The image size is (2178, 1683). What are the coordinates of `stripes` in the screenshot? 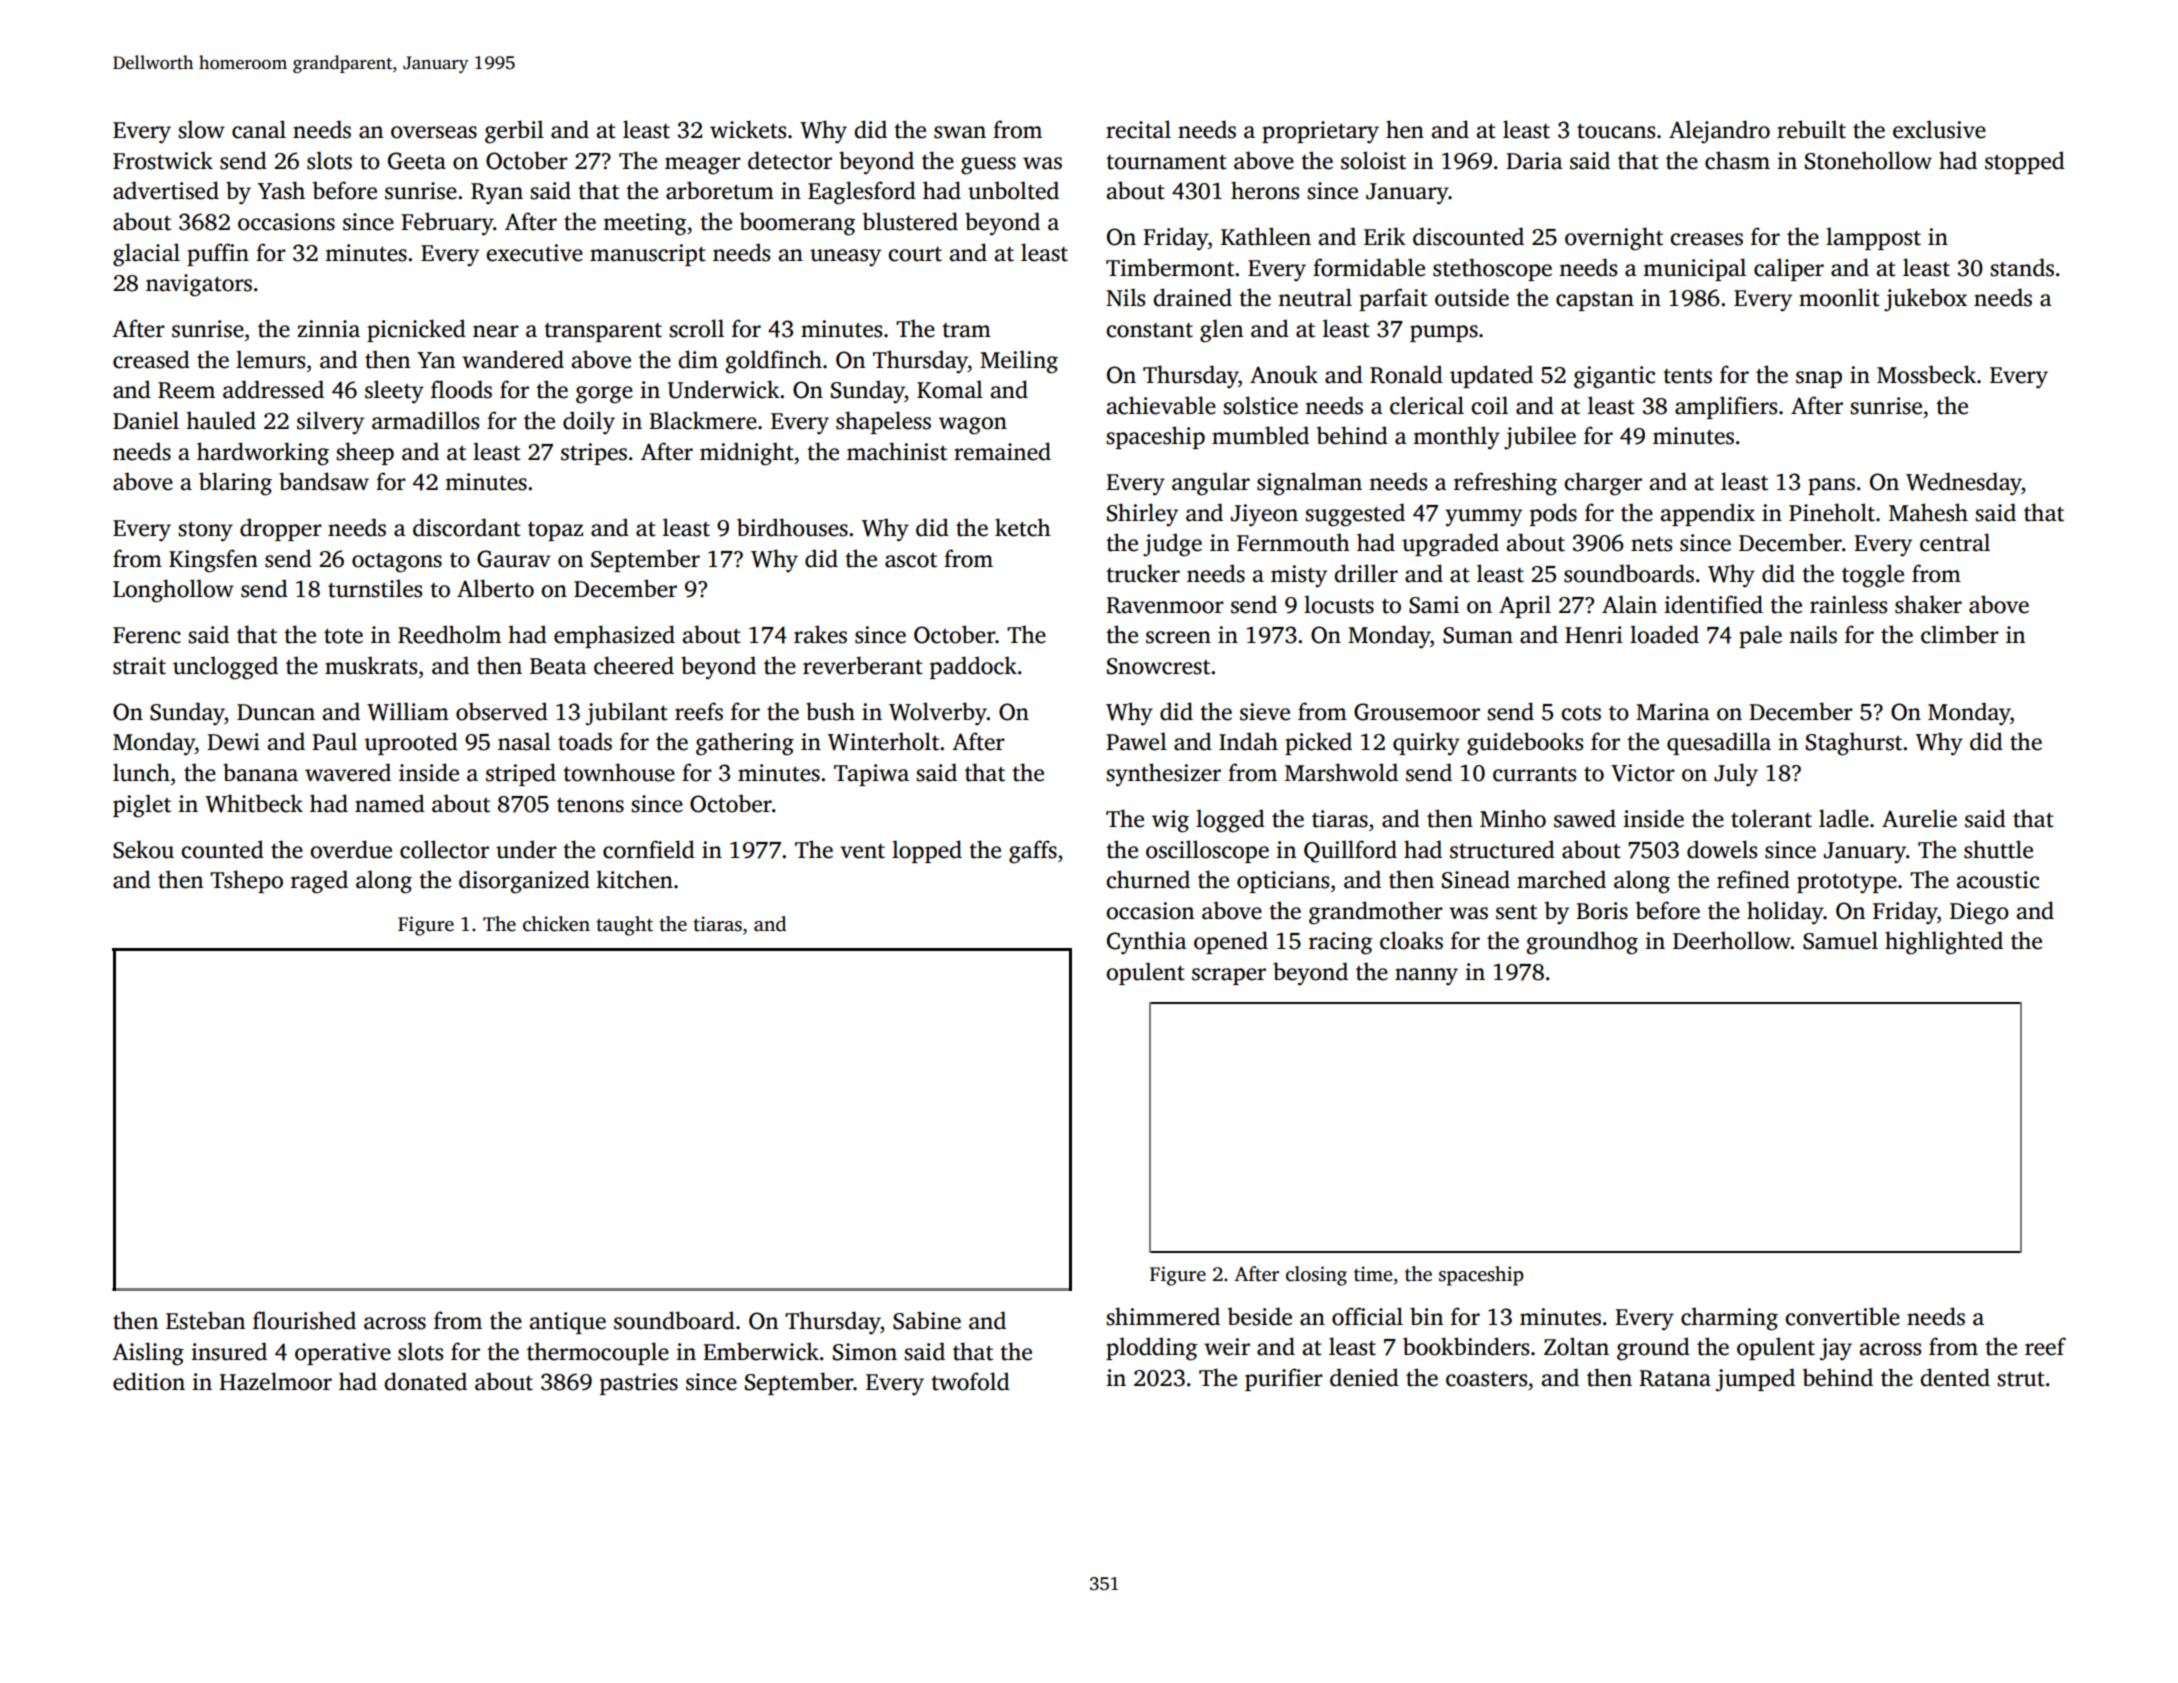 It's located at (594, 454).
